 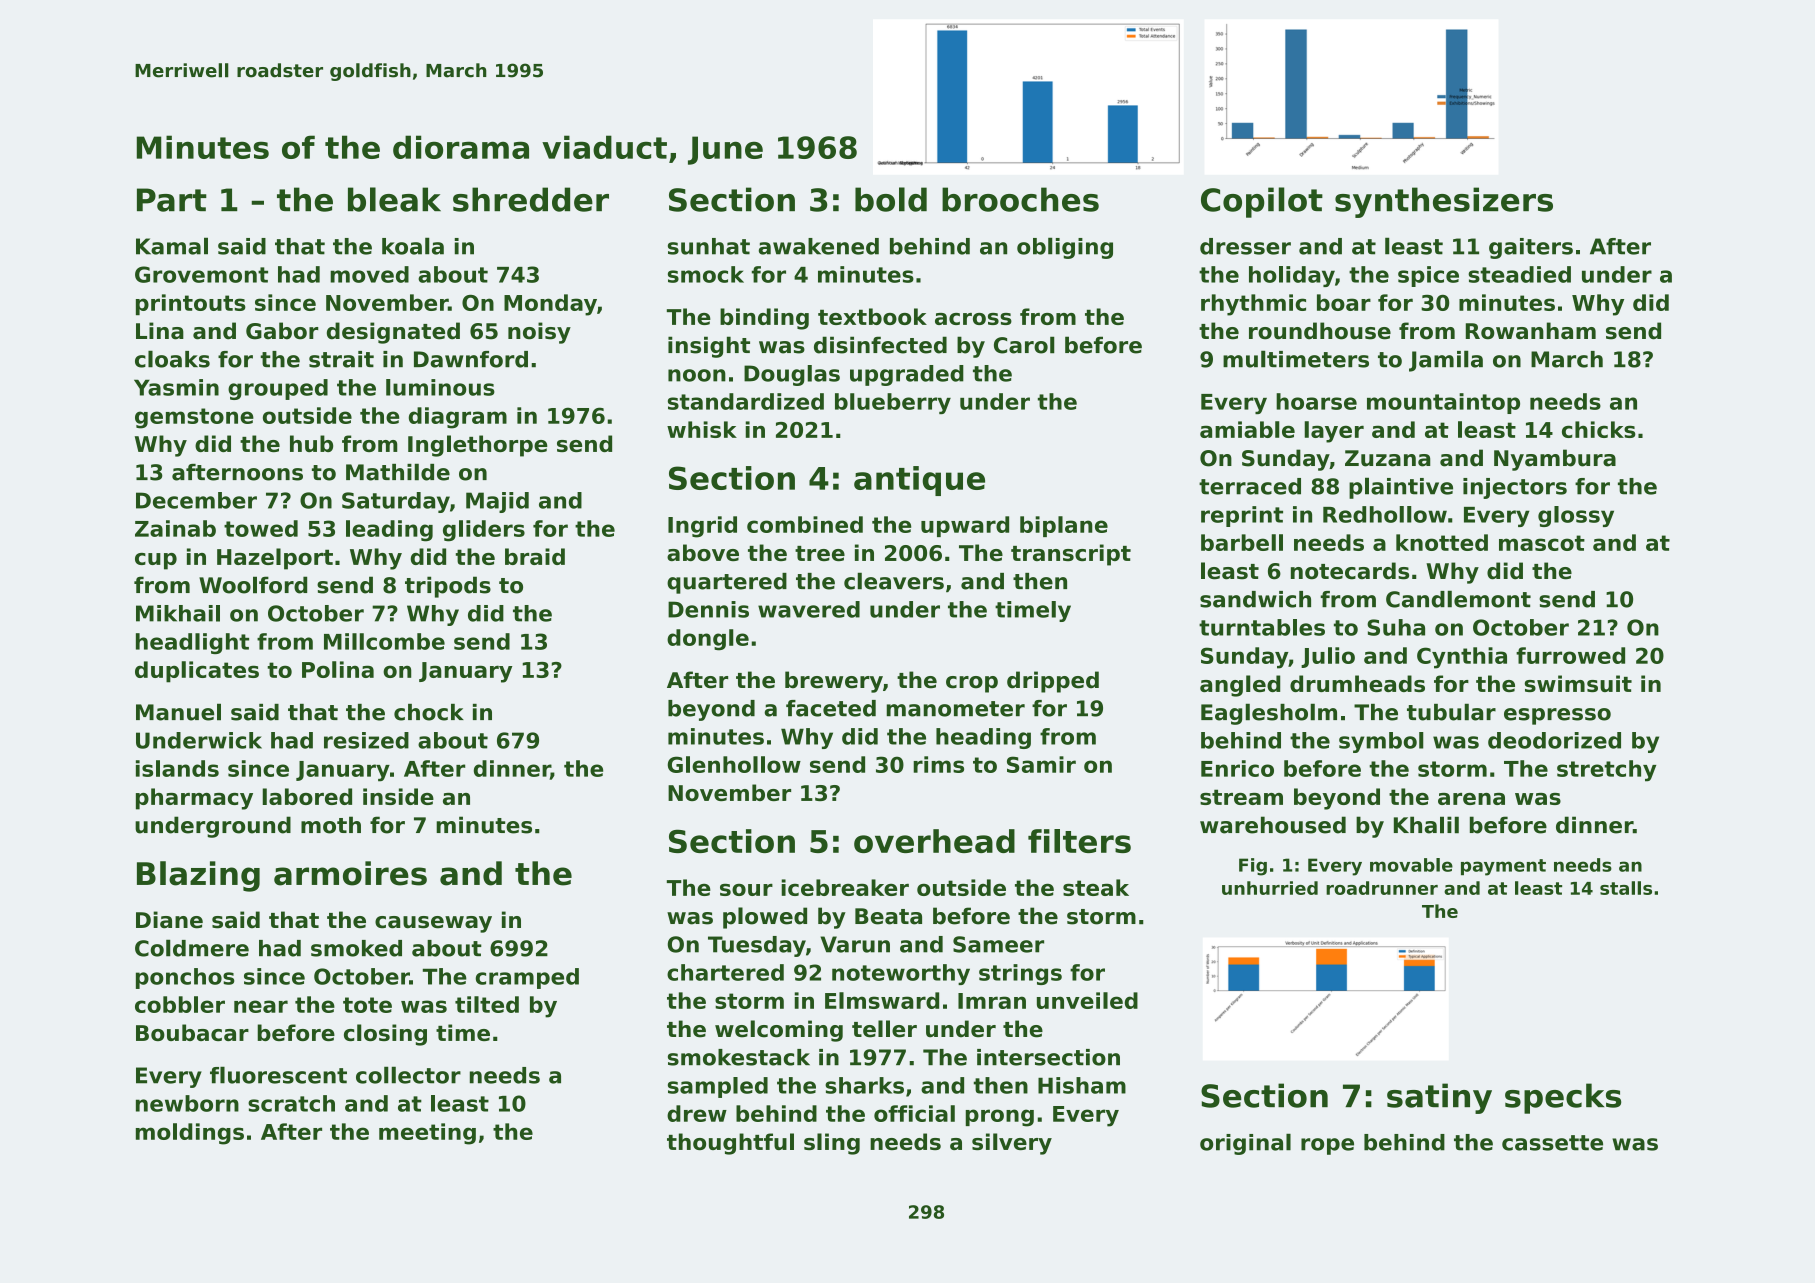 I want to click on synthesizers, so click(x=1444, y=202).
